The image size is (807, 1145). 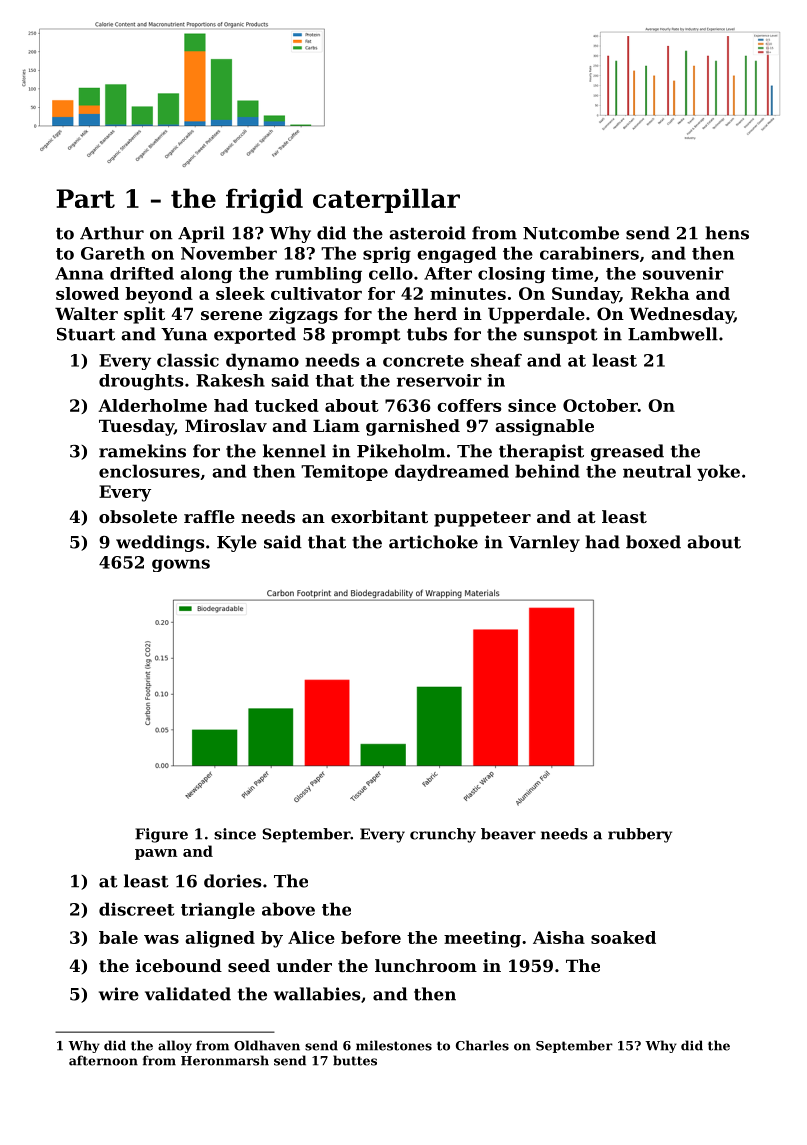 What do you see at coordinates (653, 542) in the screenshot?
I see `boxed` at bounding box center [653, 542].
